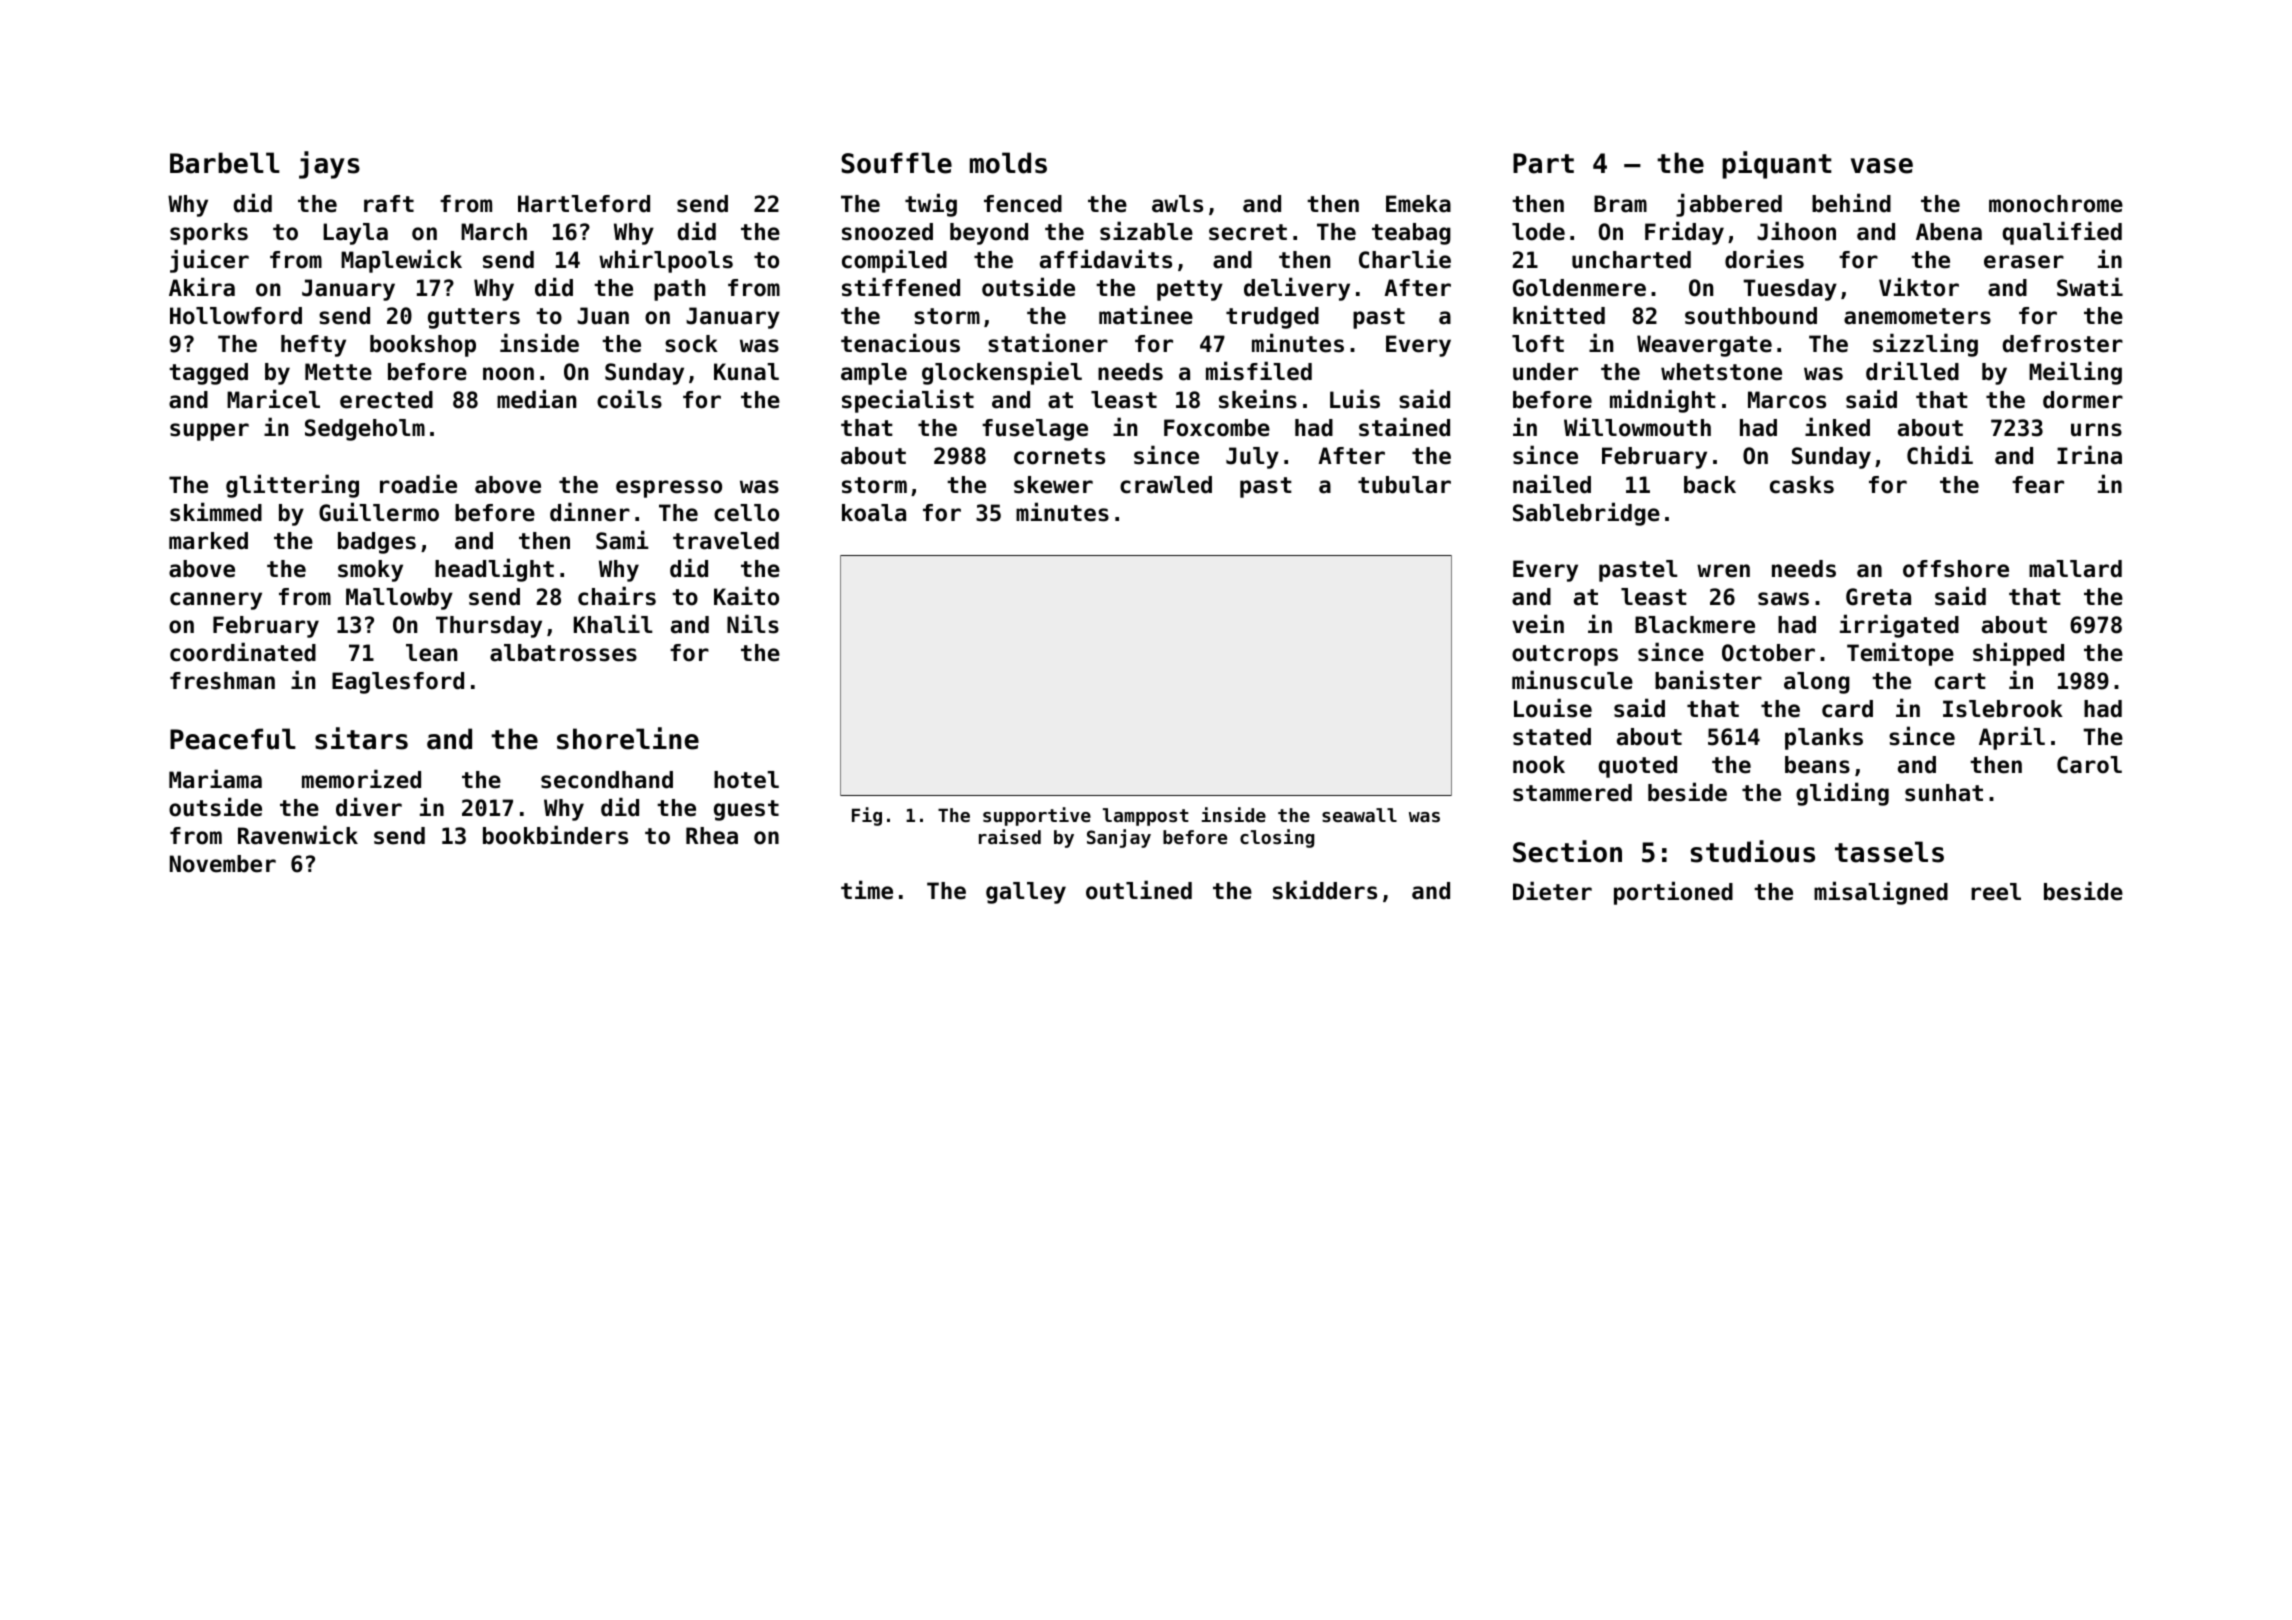 The height and width of the document is (1620, 2292). Describe the element at coordinates (2056, 204) in the document. I see `monochrome` at that location.
